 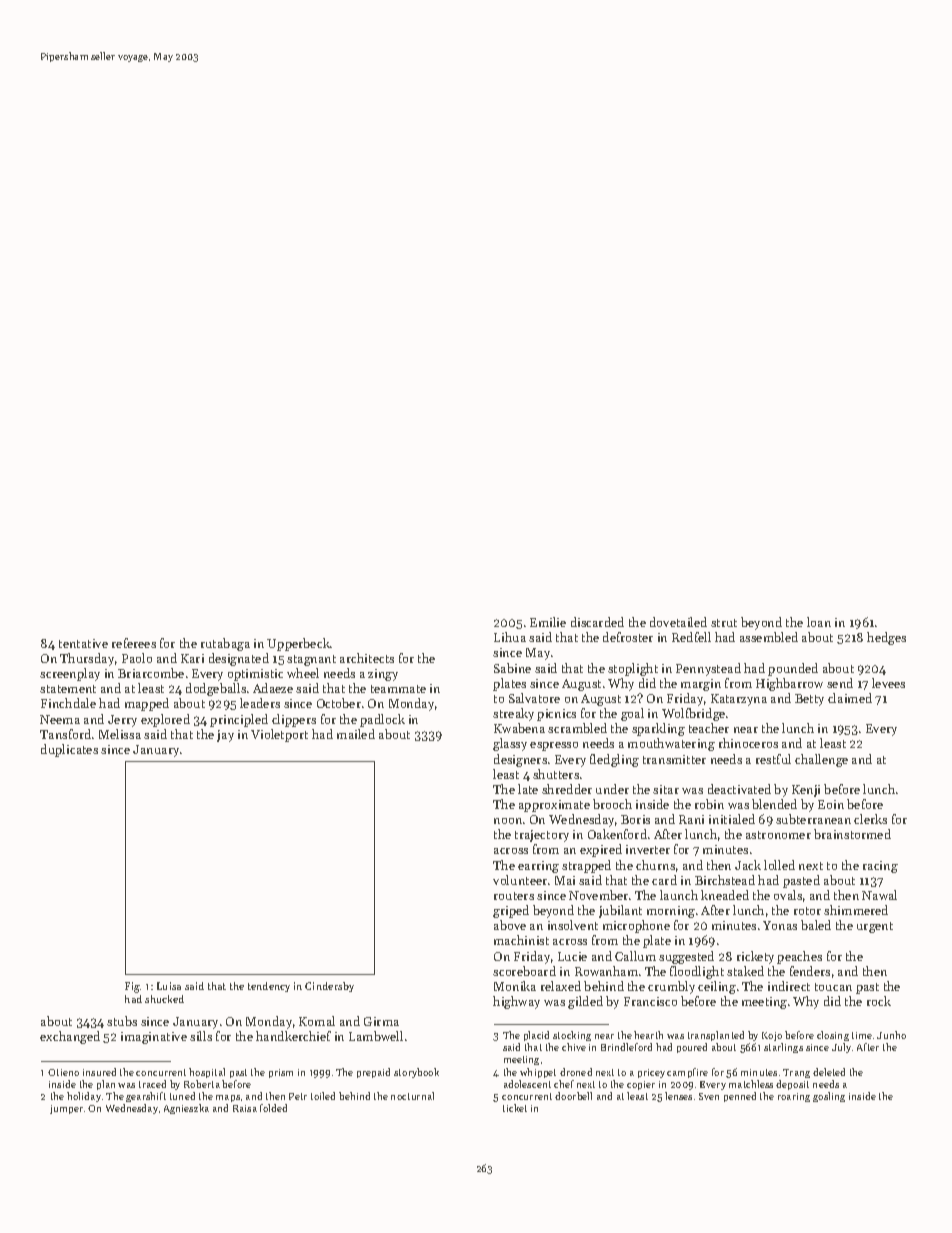 What do you see at coordinates (880, 867) in the document?
I see `racing` at bounding box center [880, 867].
